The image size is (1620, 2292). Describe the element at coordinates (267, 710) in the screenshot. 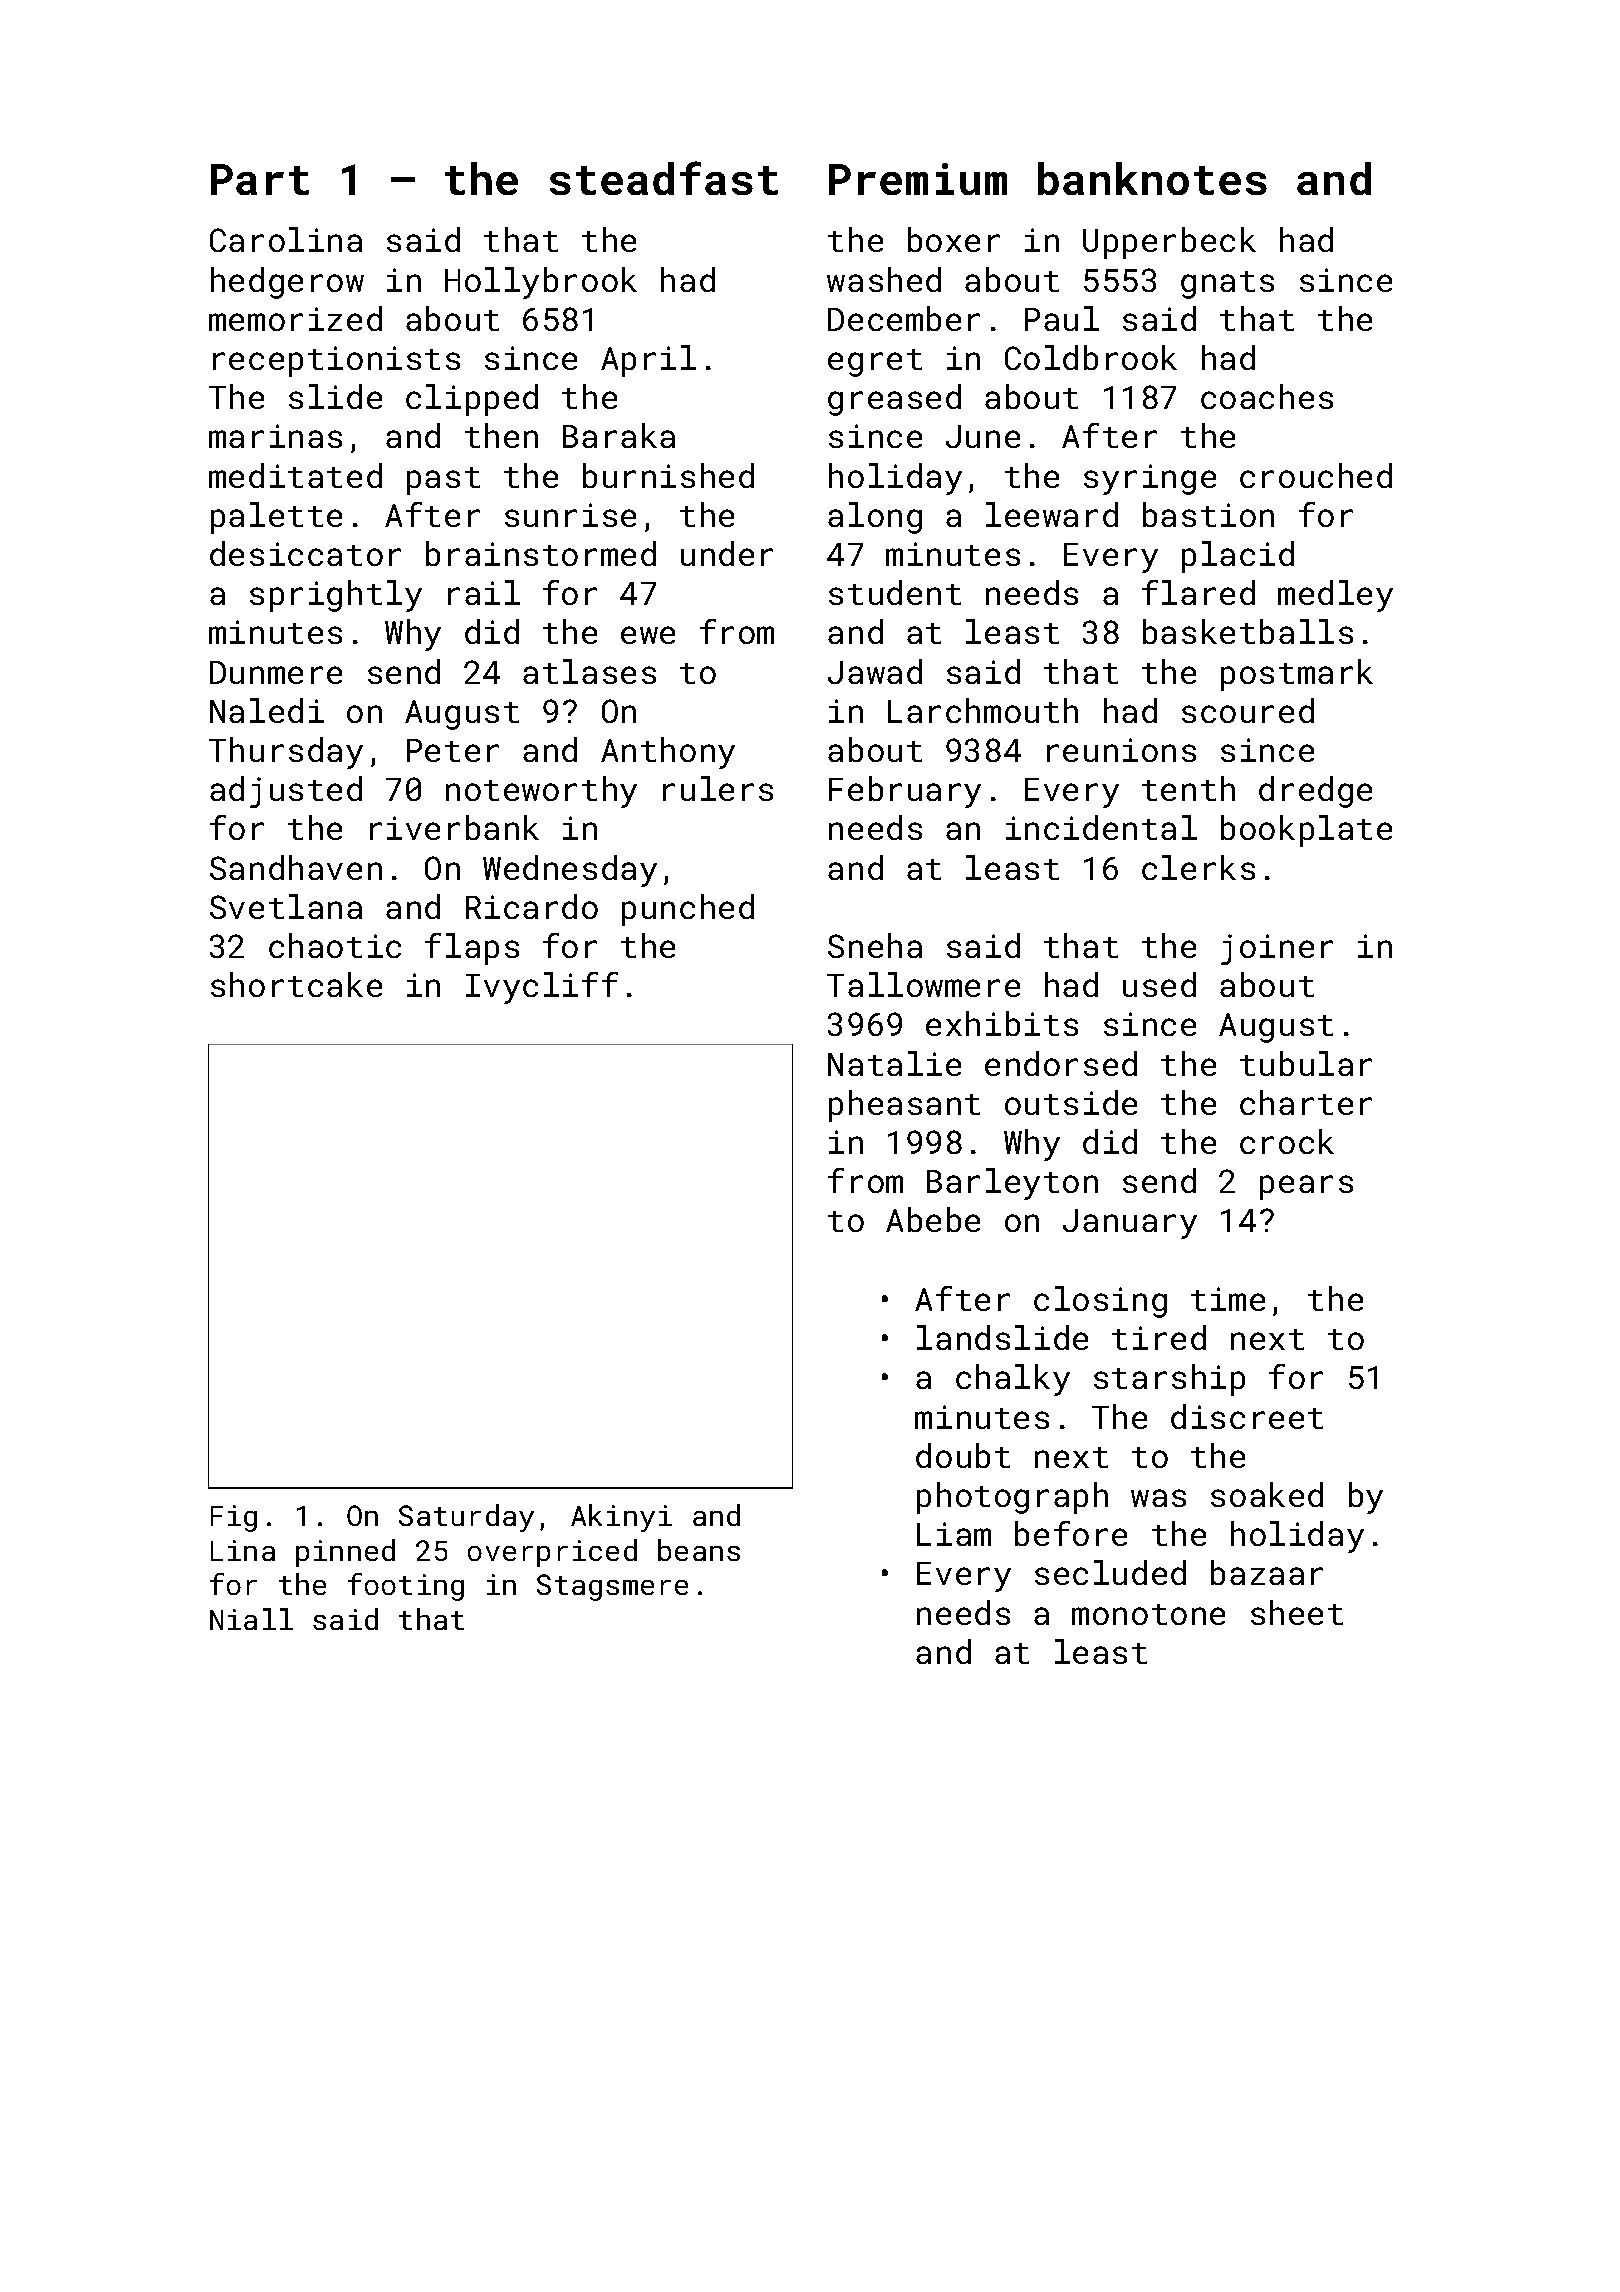

I see `Naledi` at that location.
